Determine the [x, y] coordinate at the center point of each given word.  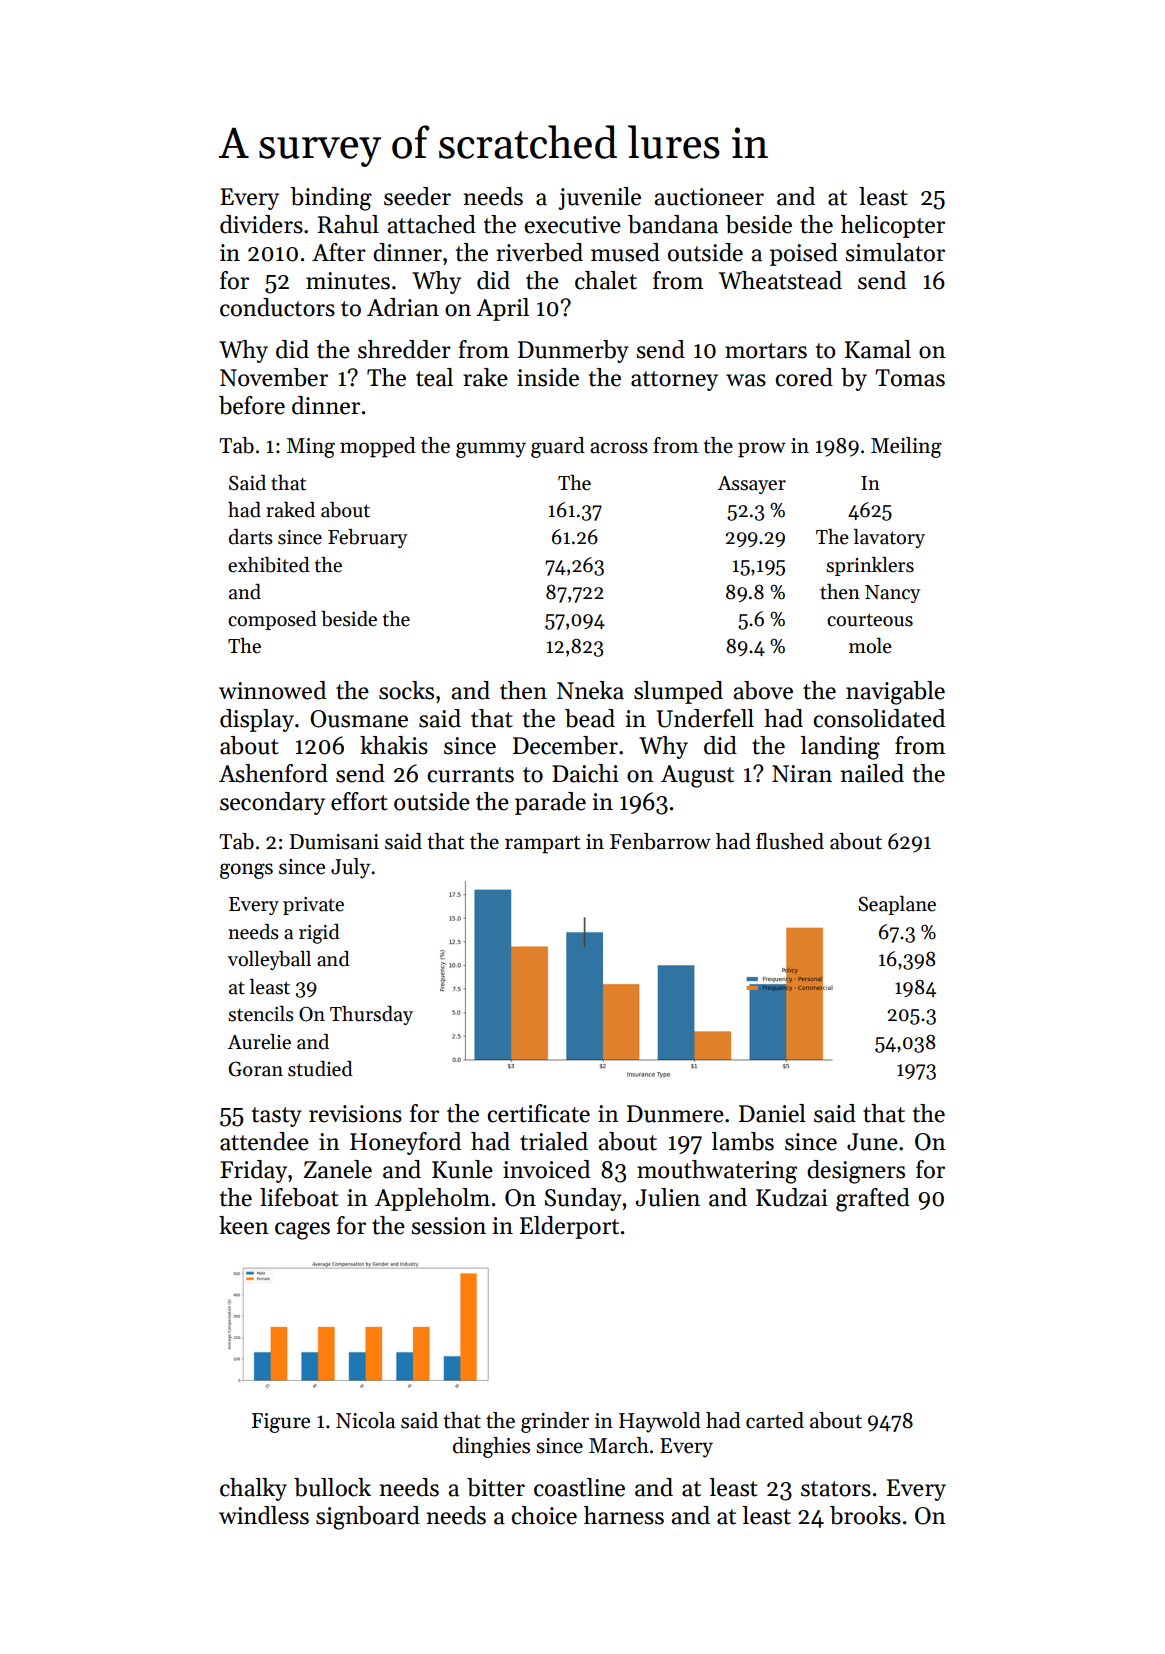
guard [558, 447]
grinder [555, 1422]
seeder [417, 196]
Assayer [751, 485]
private [313, 906]
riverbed [539, 252]
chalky [253, 1489]
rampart [542, 845]
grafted [873, 1200]
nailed [872, 773]
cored [804, 377]
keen [244, 1225]
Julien [668, 1197]
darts [251, 537]
